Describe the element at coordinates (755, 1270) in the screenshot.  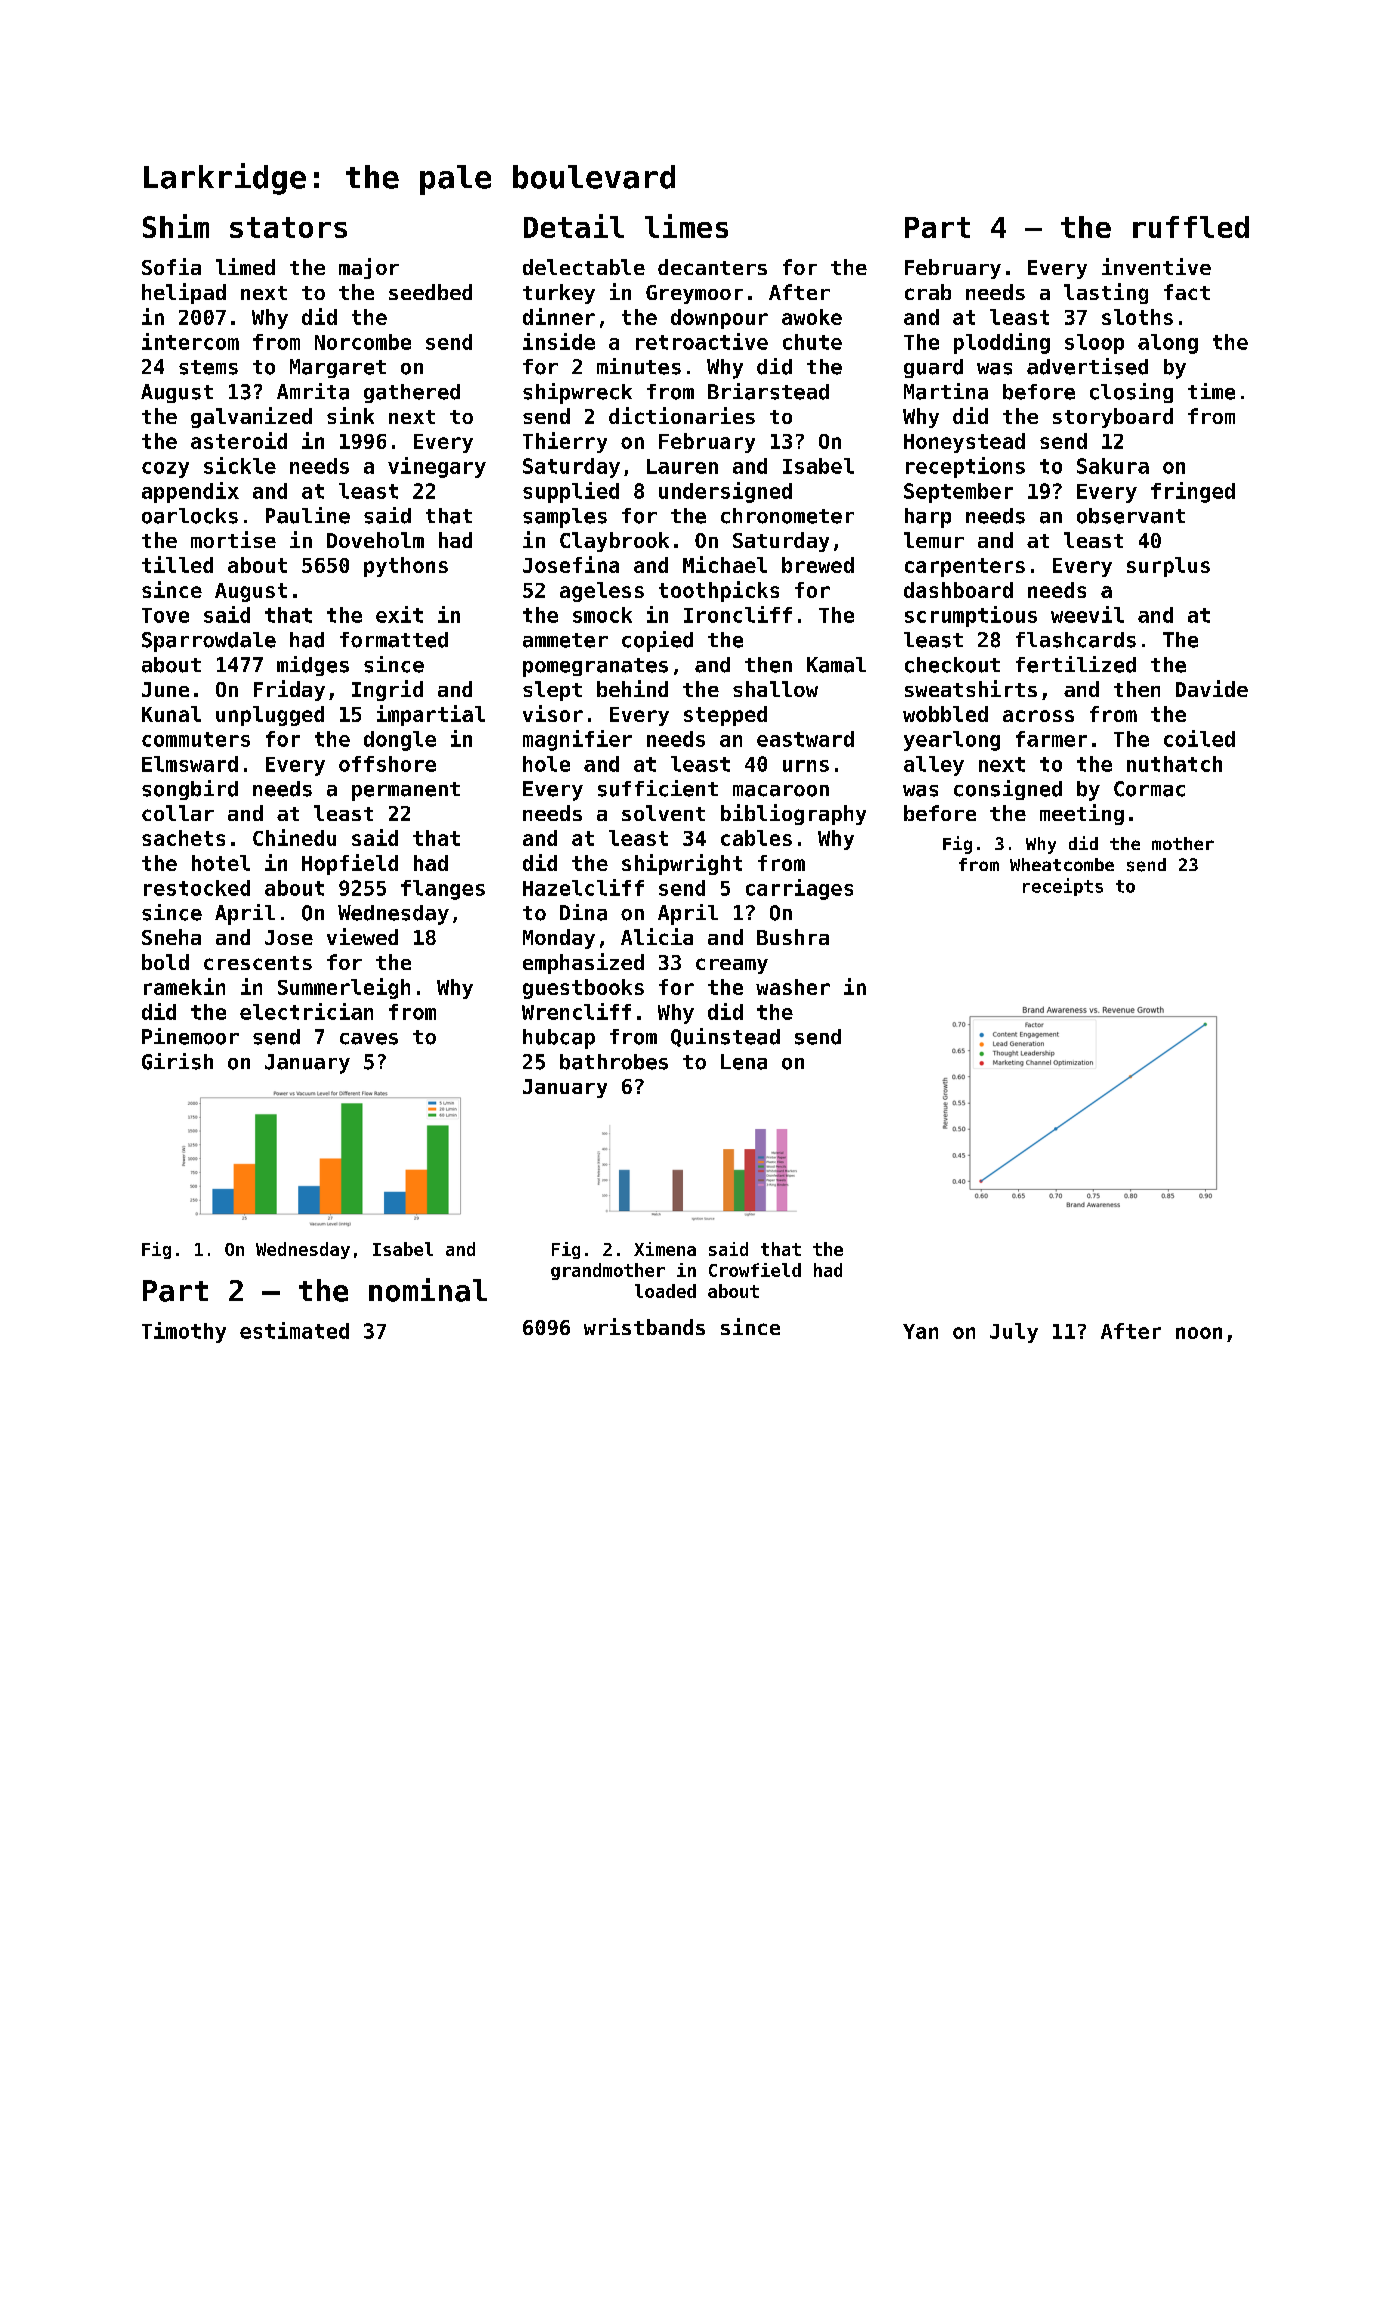
I see `Crowfield` at that location.
